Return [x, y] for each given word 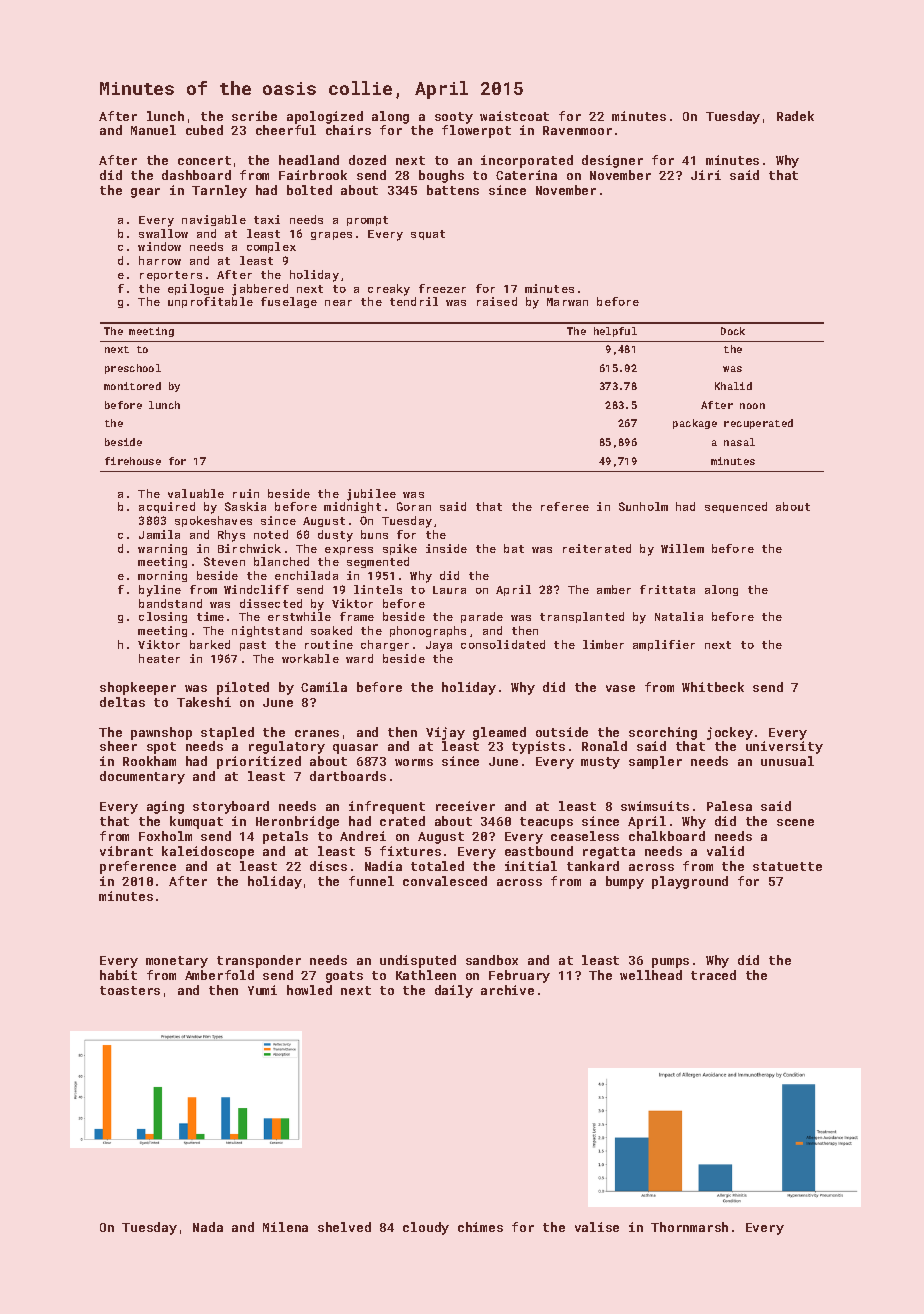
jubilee [371, 495]
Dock [733, 331]
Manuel [153, 130]
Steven [224, 561]
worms [414, 762]
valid [725, 851]
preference [138, 867]
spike [400, 549]
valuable [196, 493]
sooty [454, 118]
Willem [682, 548]
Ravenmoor [577, 130]
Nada [208, 1227]
